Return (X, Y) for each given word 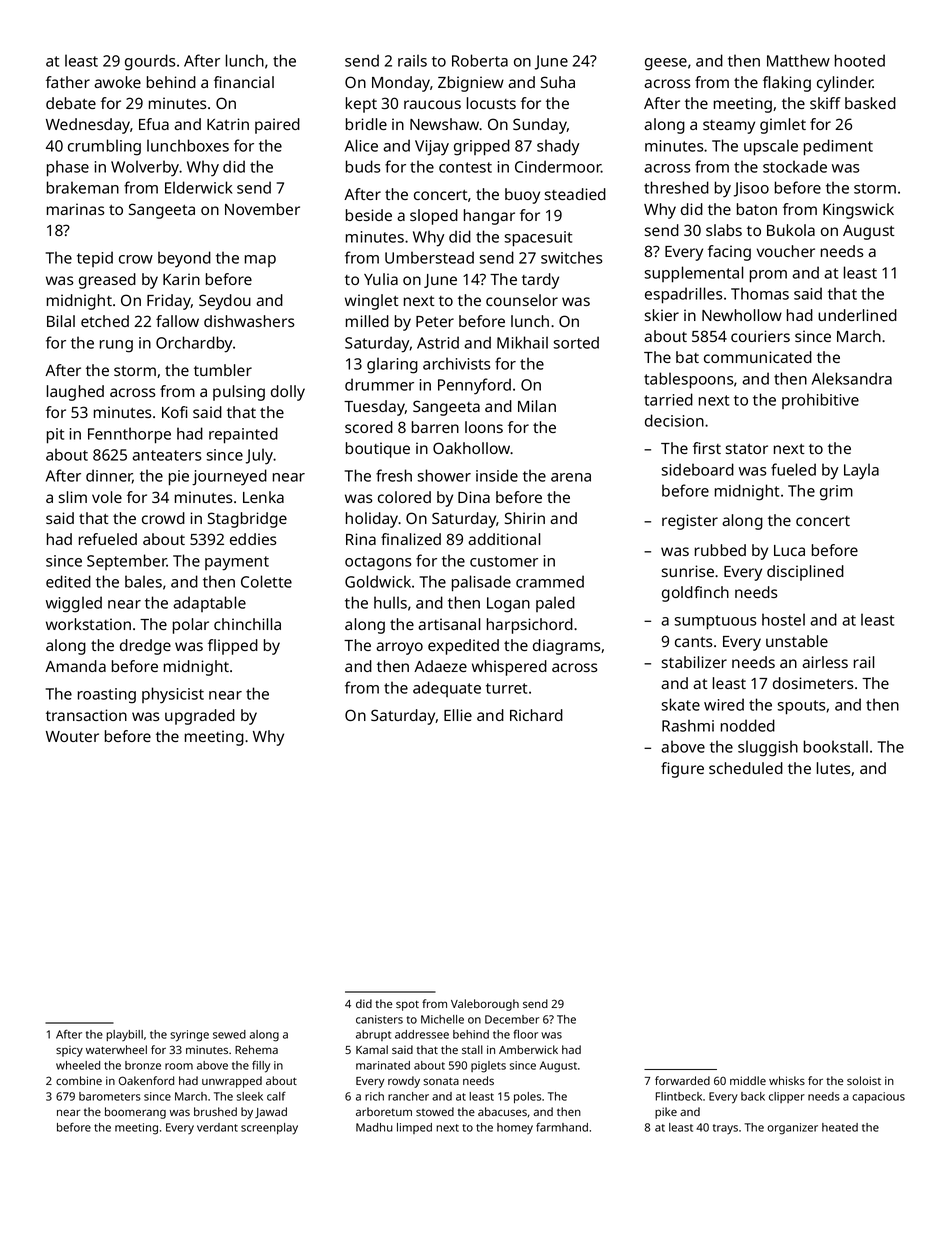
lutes (834, 768)
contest (465, 167)
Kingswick (858, 211)
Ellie (458, 715)
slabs (724, 230)
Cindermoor (558, 166)
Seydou (225, 302)
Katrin (228, 124)
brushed (215, 1111)
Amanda (75, 666)
